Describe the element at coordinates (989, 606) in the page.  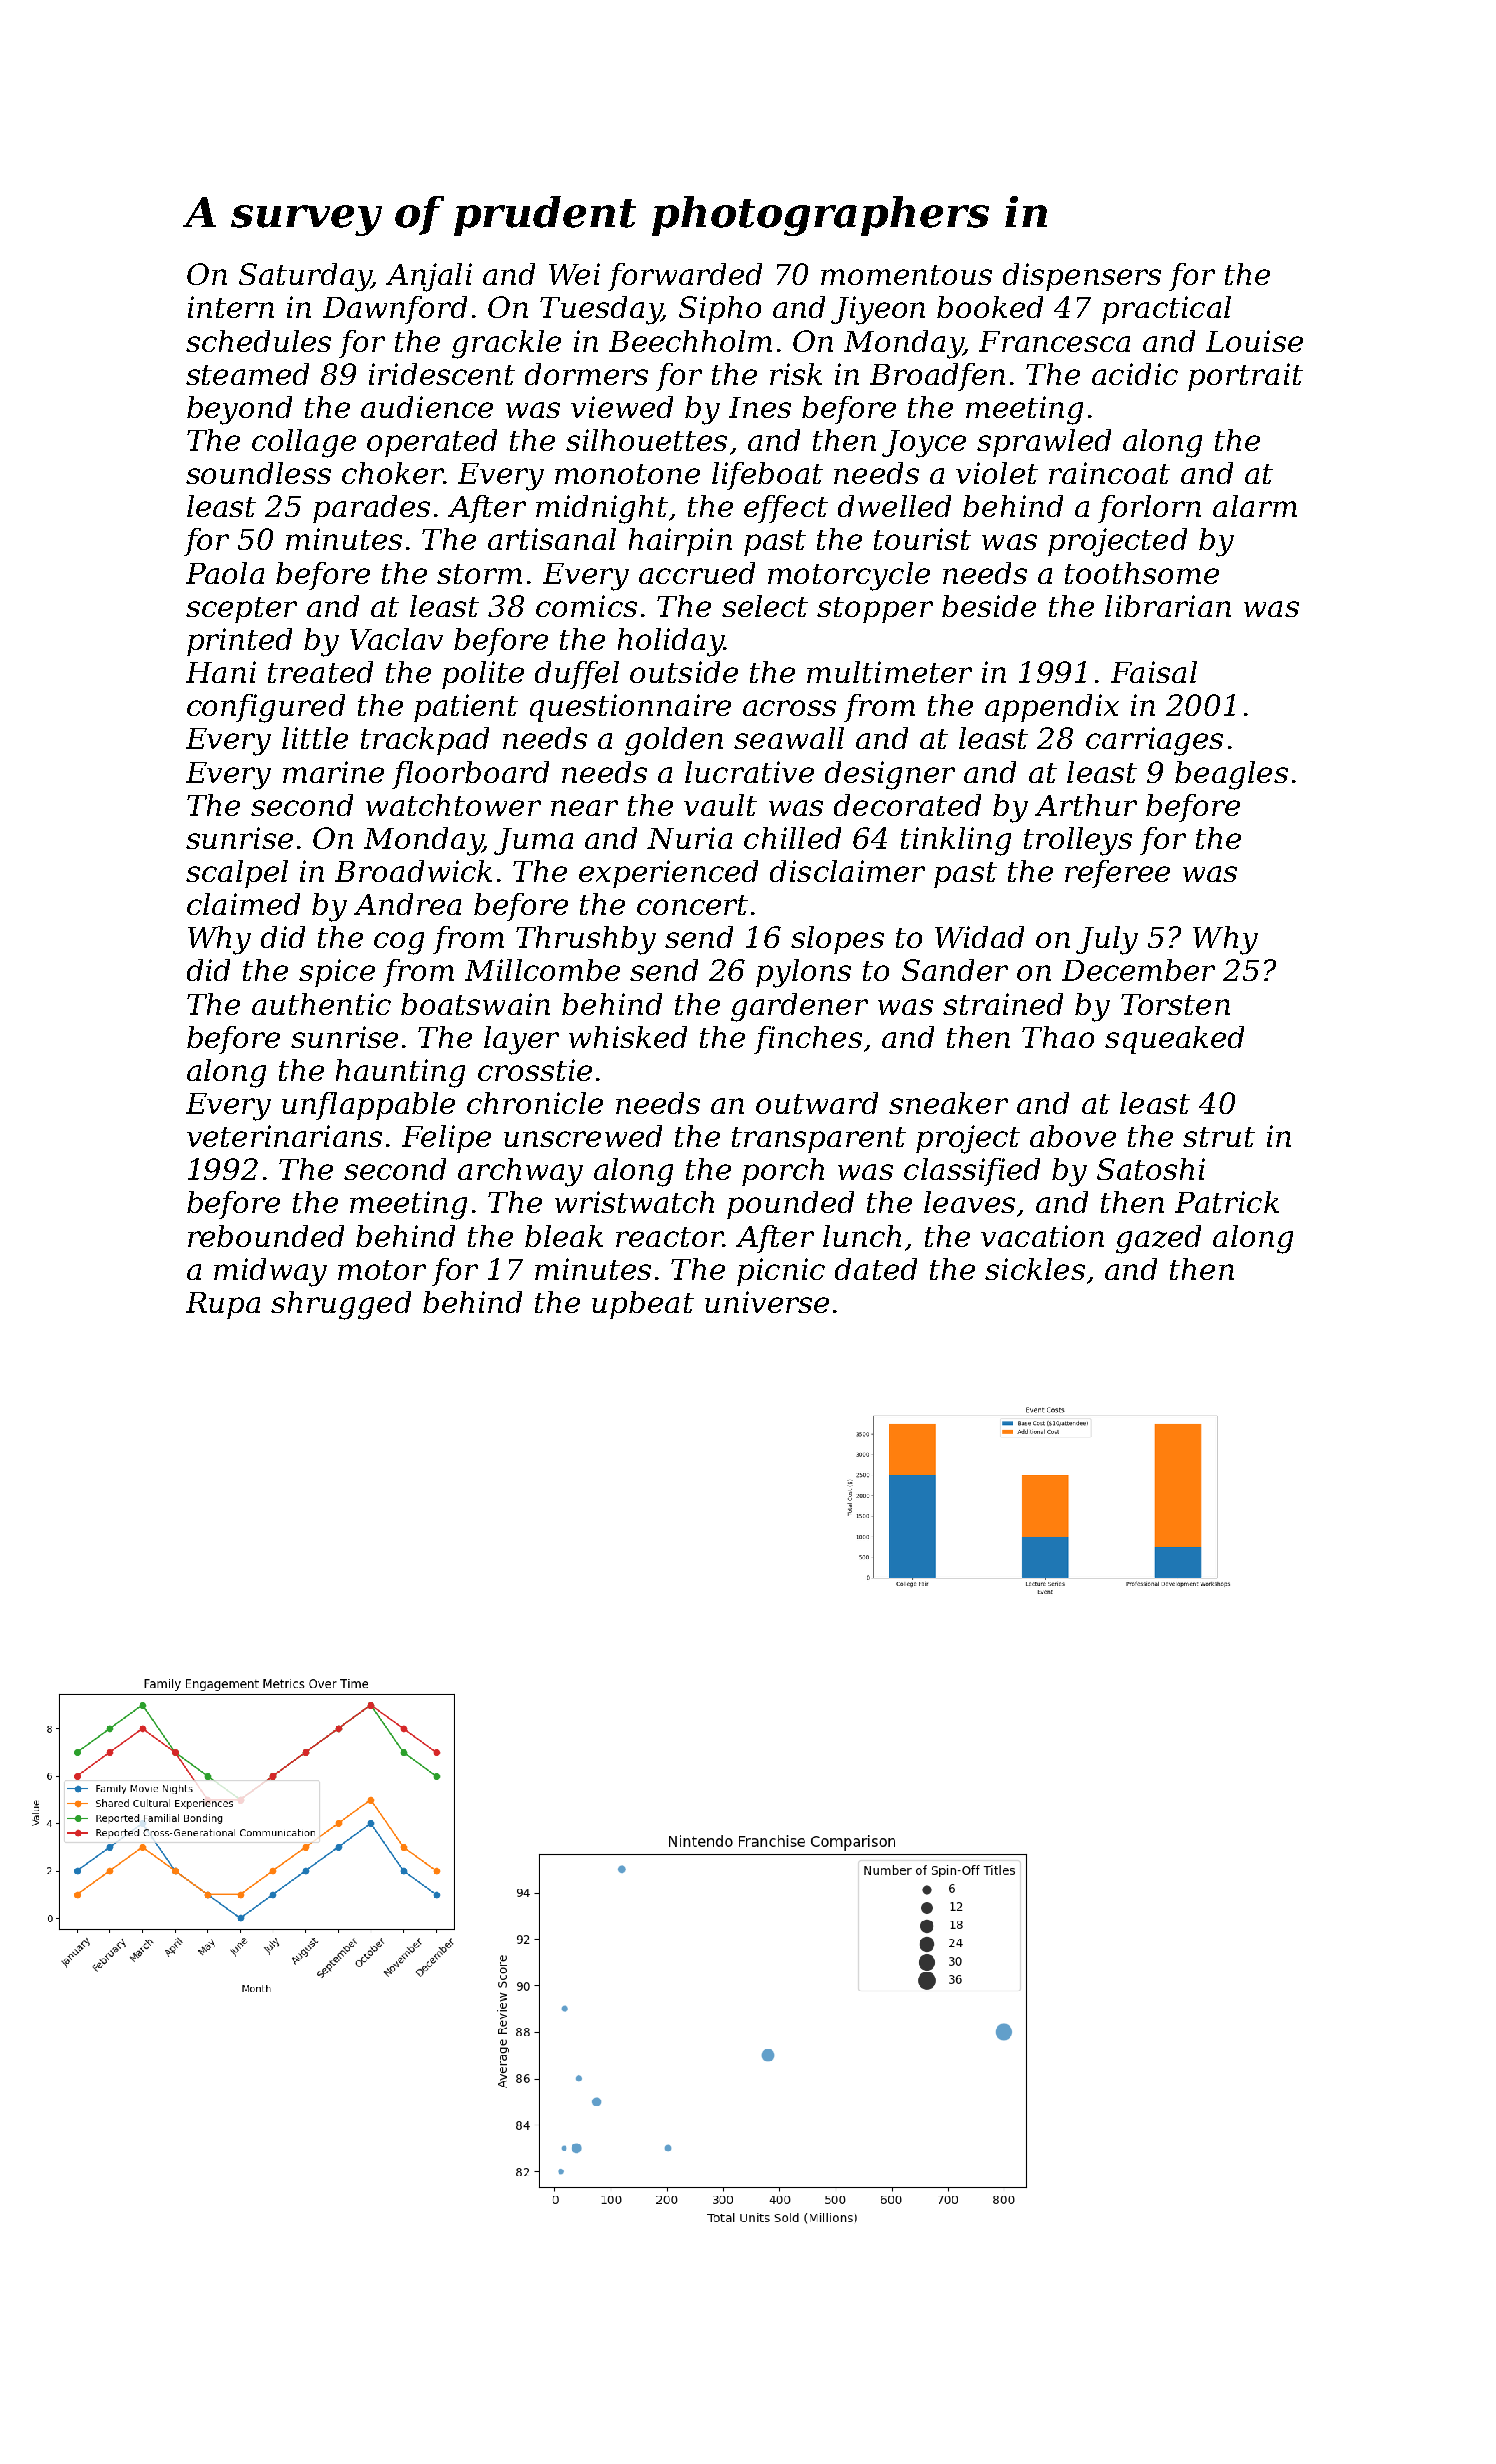
I see `beside` at that location.
